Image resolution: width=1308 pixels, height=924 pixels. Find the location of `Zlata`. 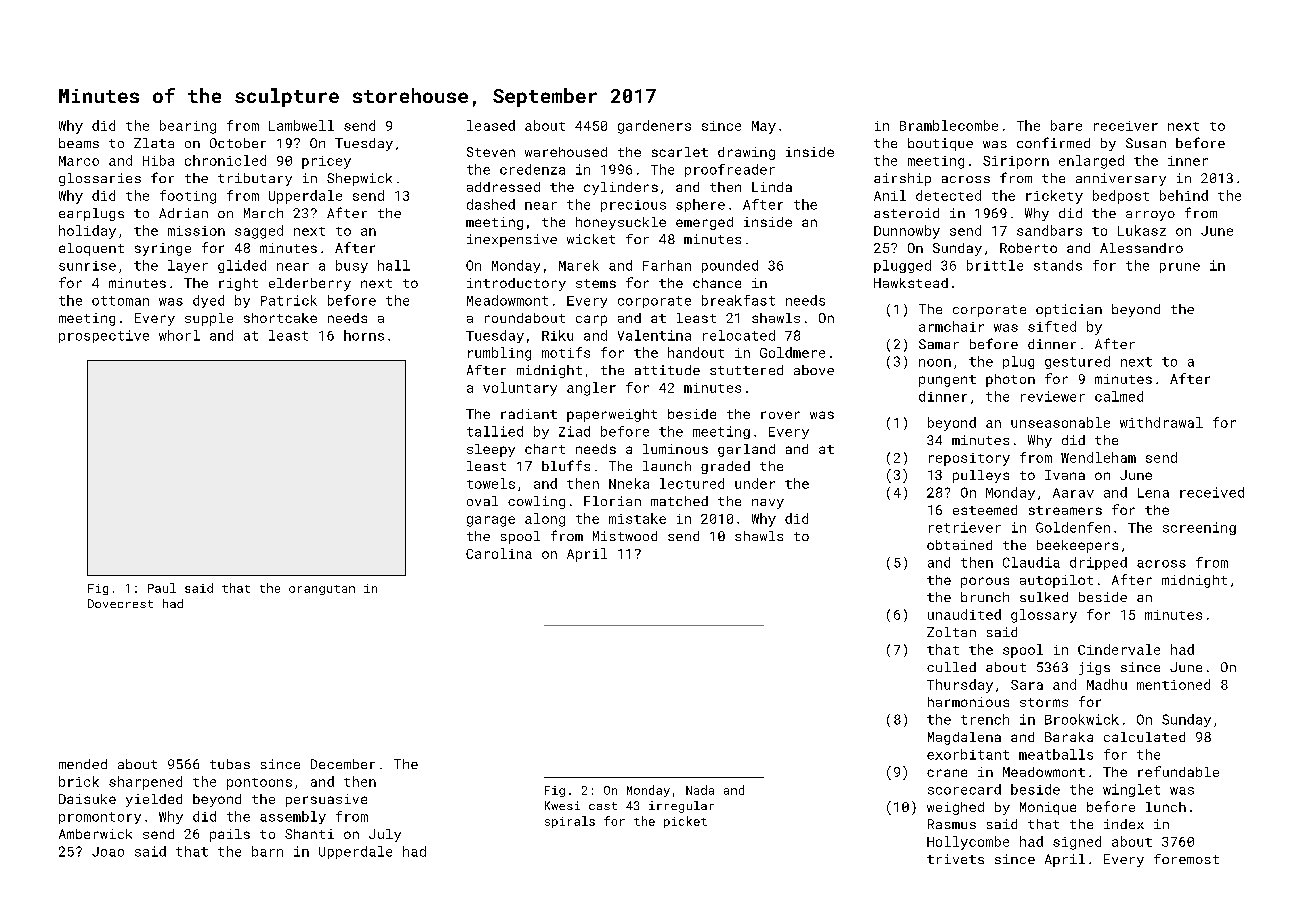

Zlata is located at coordinates (154, 143).
